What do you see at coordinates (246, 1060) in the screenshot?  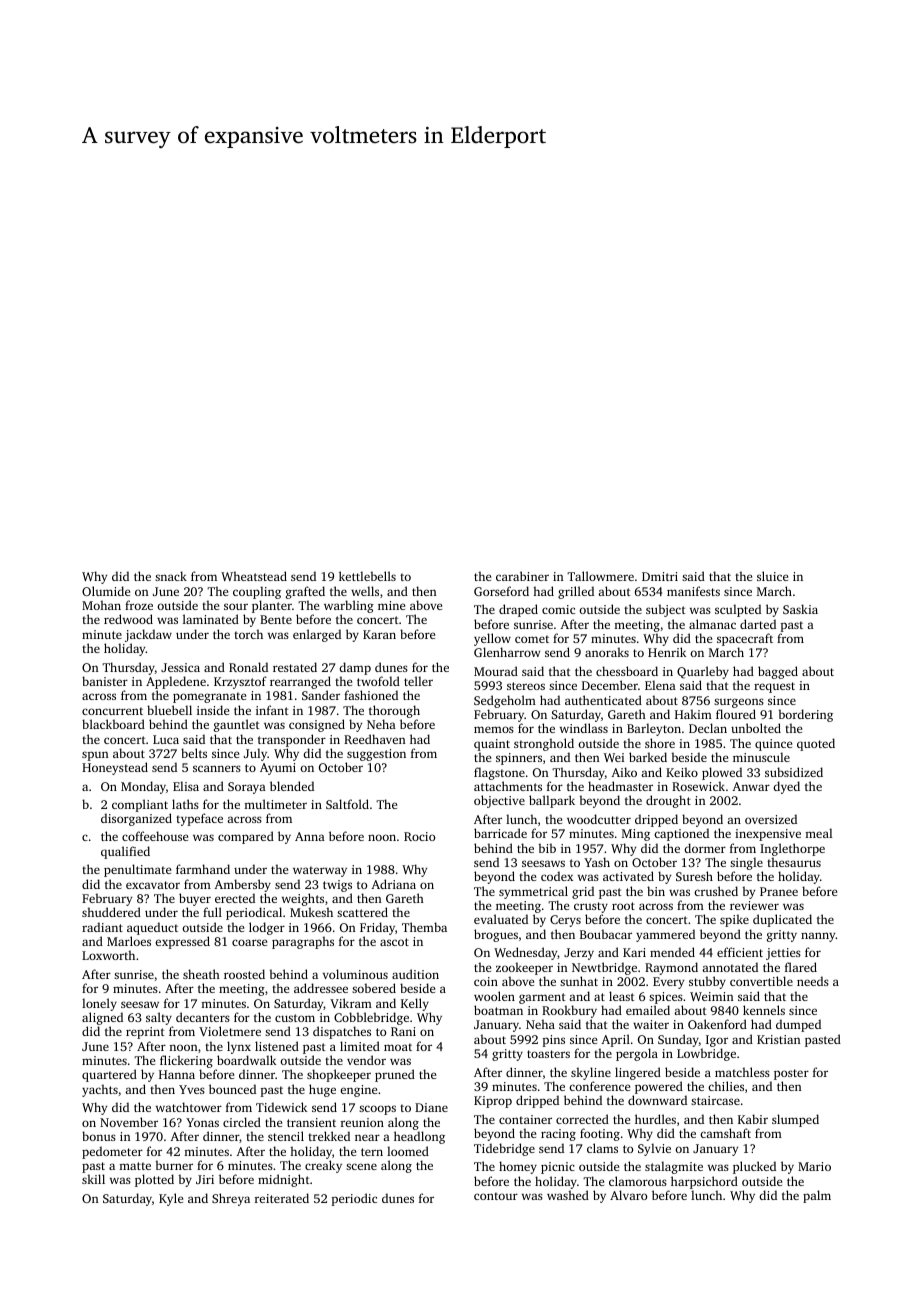 I see `boardwalk` at bounding box center [246, 1060].
